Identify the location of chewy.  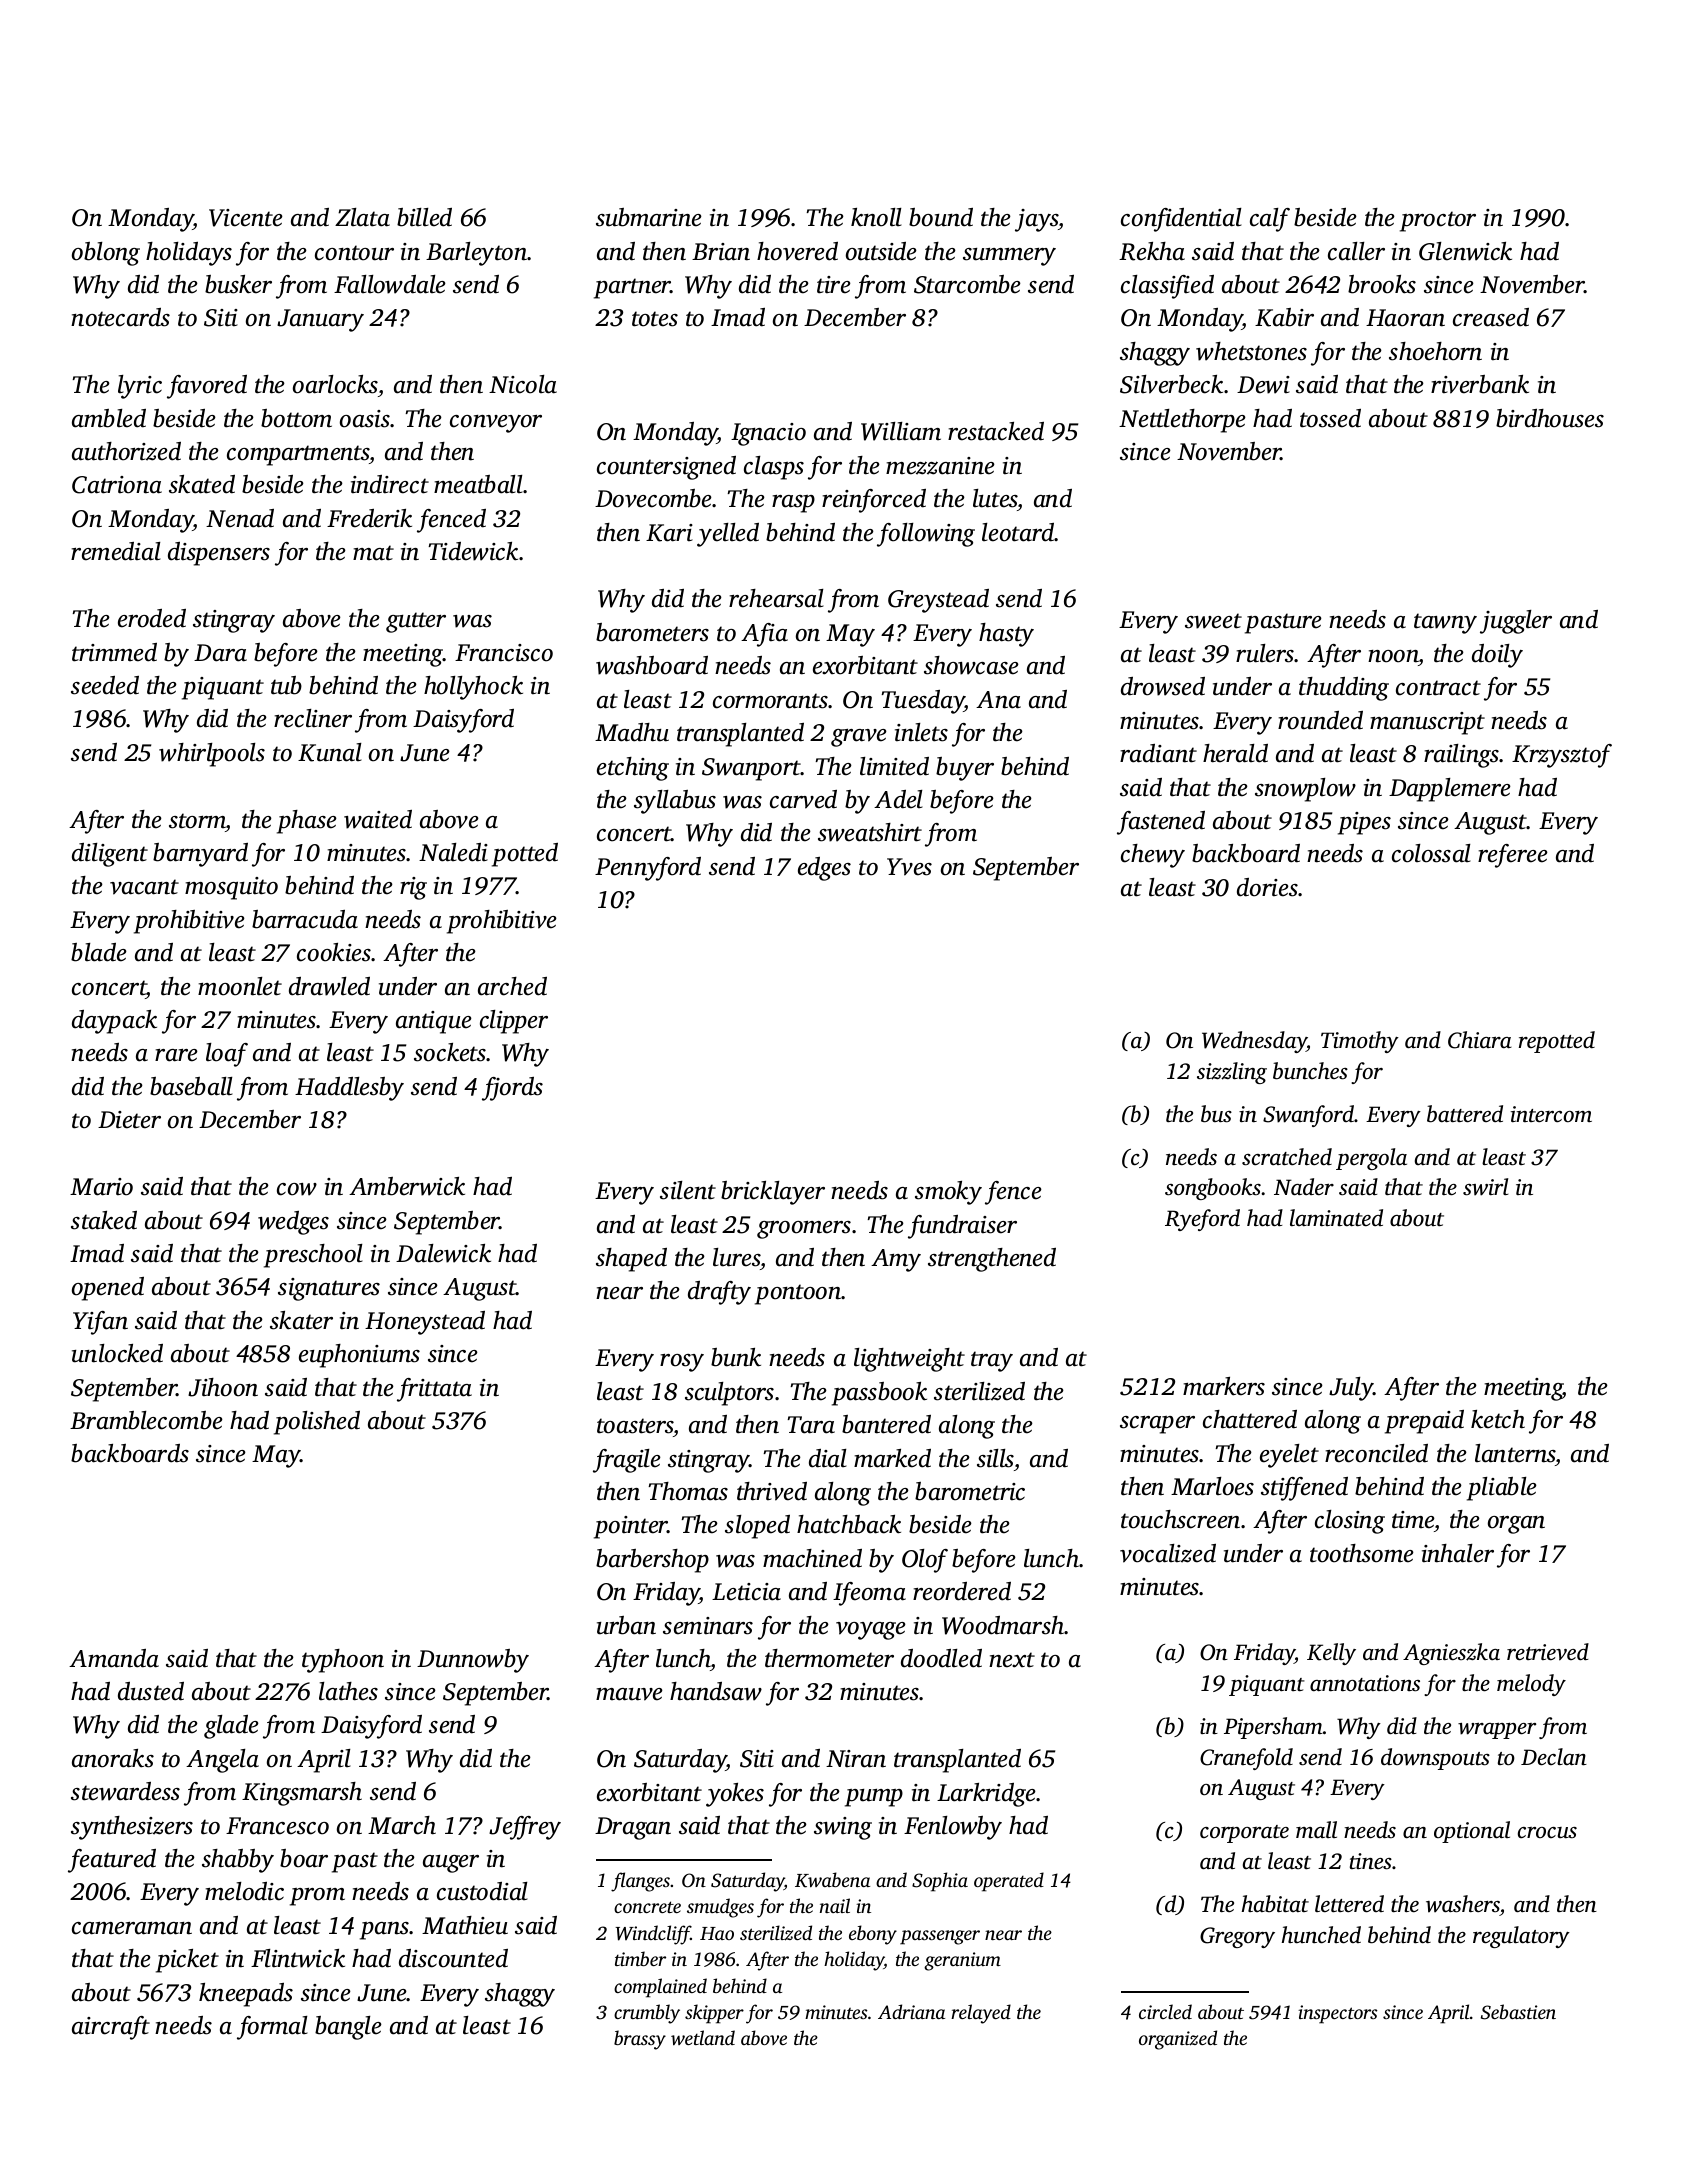
(1153, 856).
